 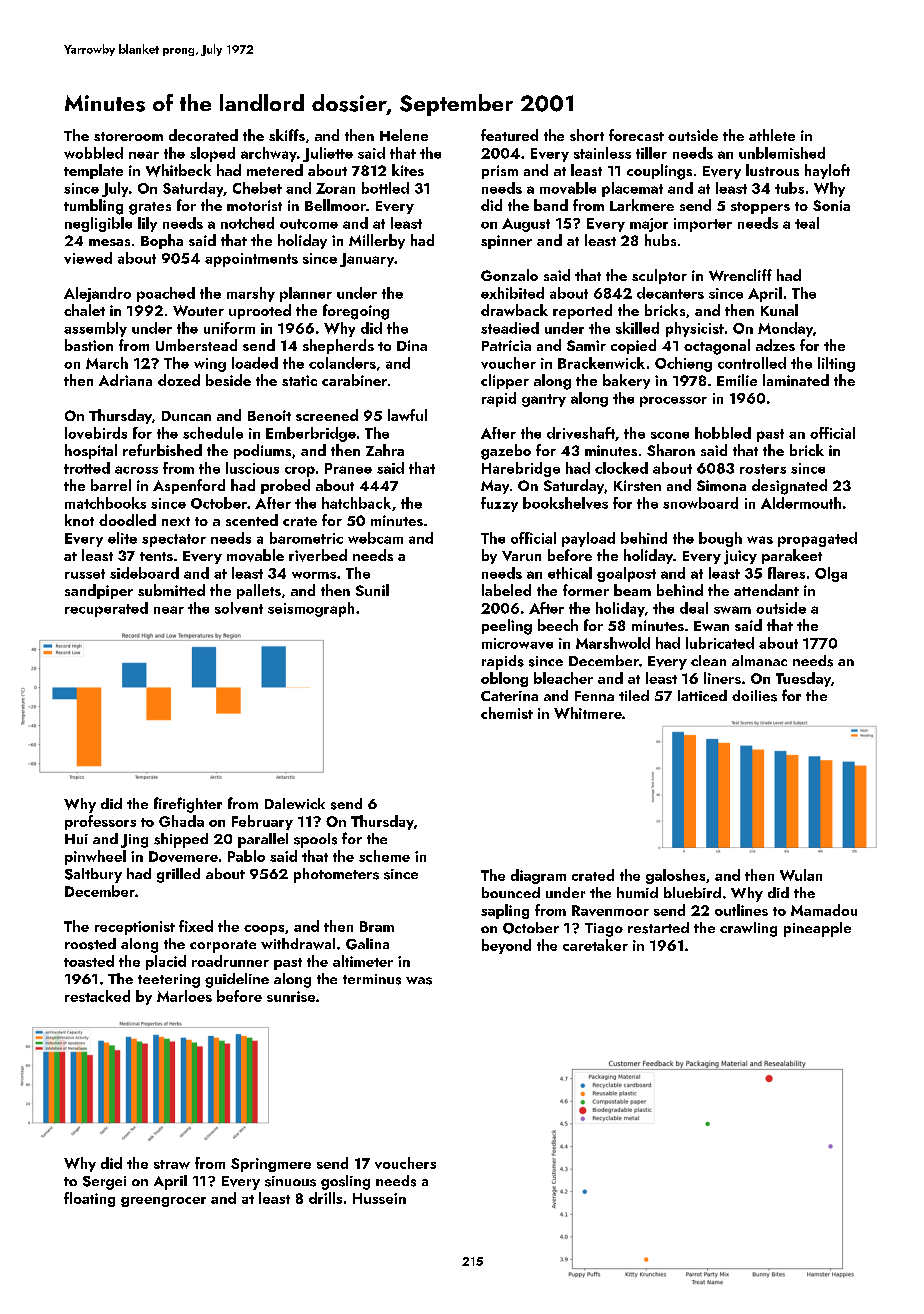 I want to click on straw, so click(x=172, y=1164).
